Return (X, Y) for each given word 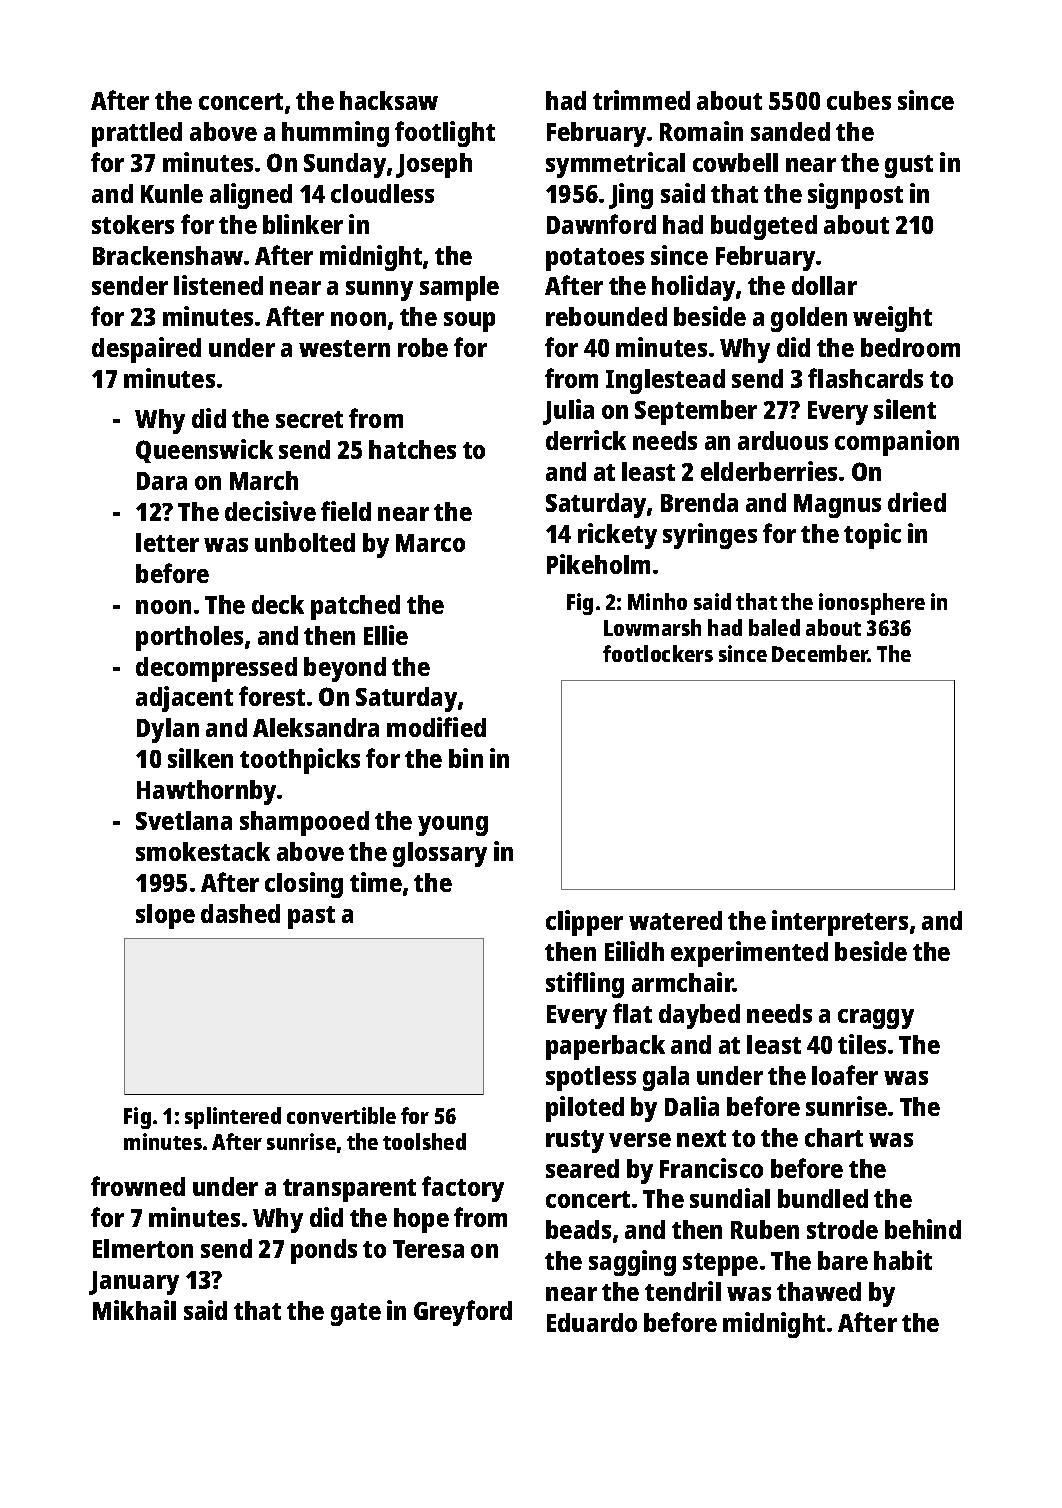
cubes (859, 100)
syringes (710, 536)
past (311, 917)
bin (466, 758)
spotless (591, 1078)
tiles (862, 1044)
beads (578, 1229)
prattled (137, 134)
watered (675, 920)
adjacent (184, 699)
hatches (412, 449)
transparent (349, 1190)
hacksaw (389, 100)
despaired (146, 350)
